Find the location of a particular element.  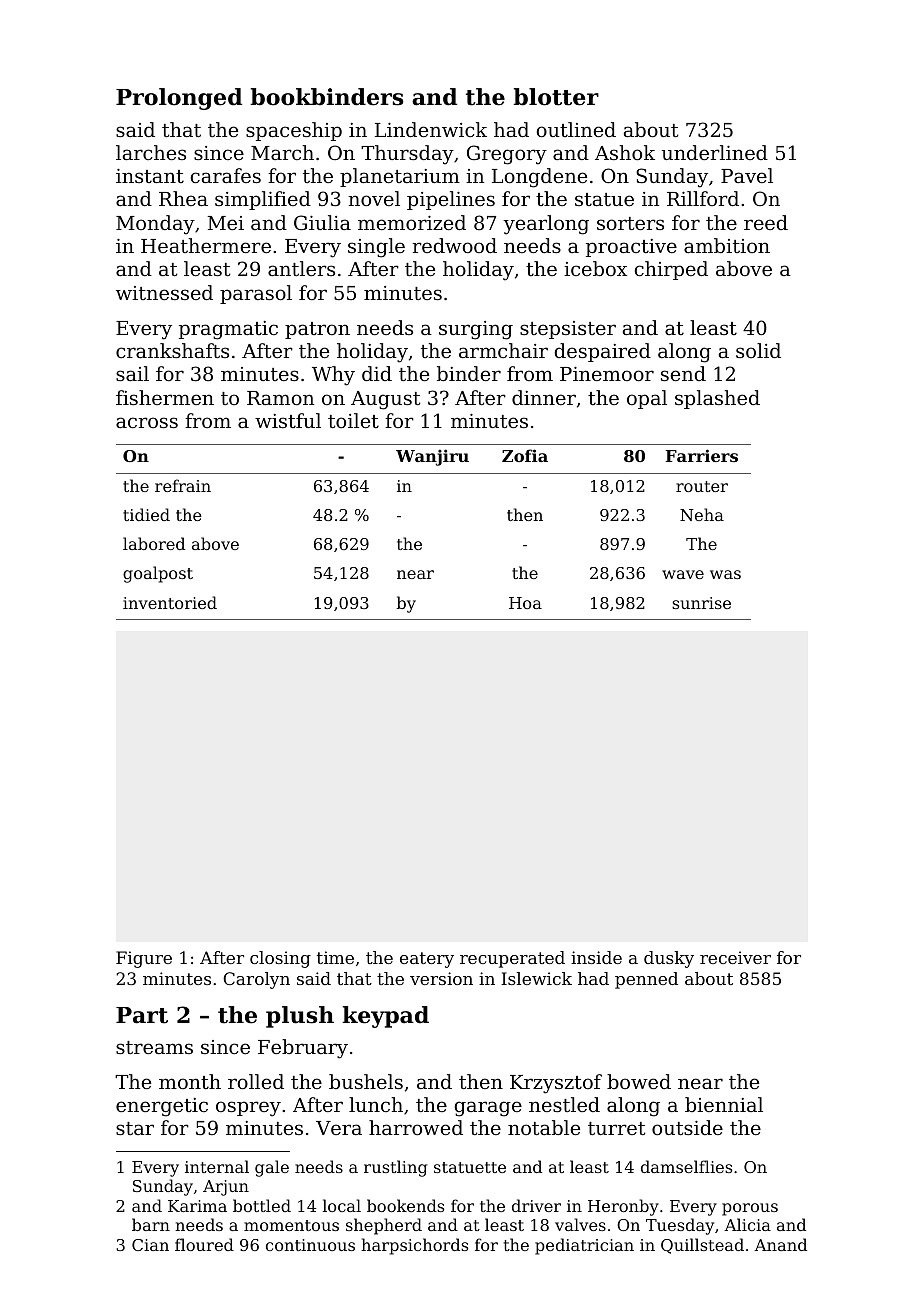

inside is located at coordinates (596, 957).
